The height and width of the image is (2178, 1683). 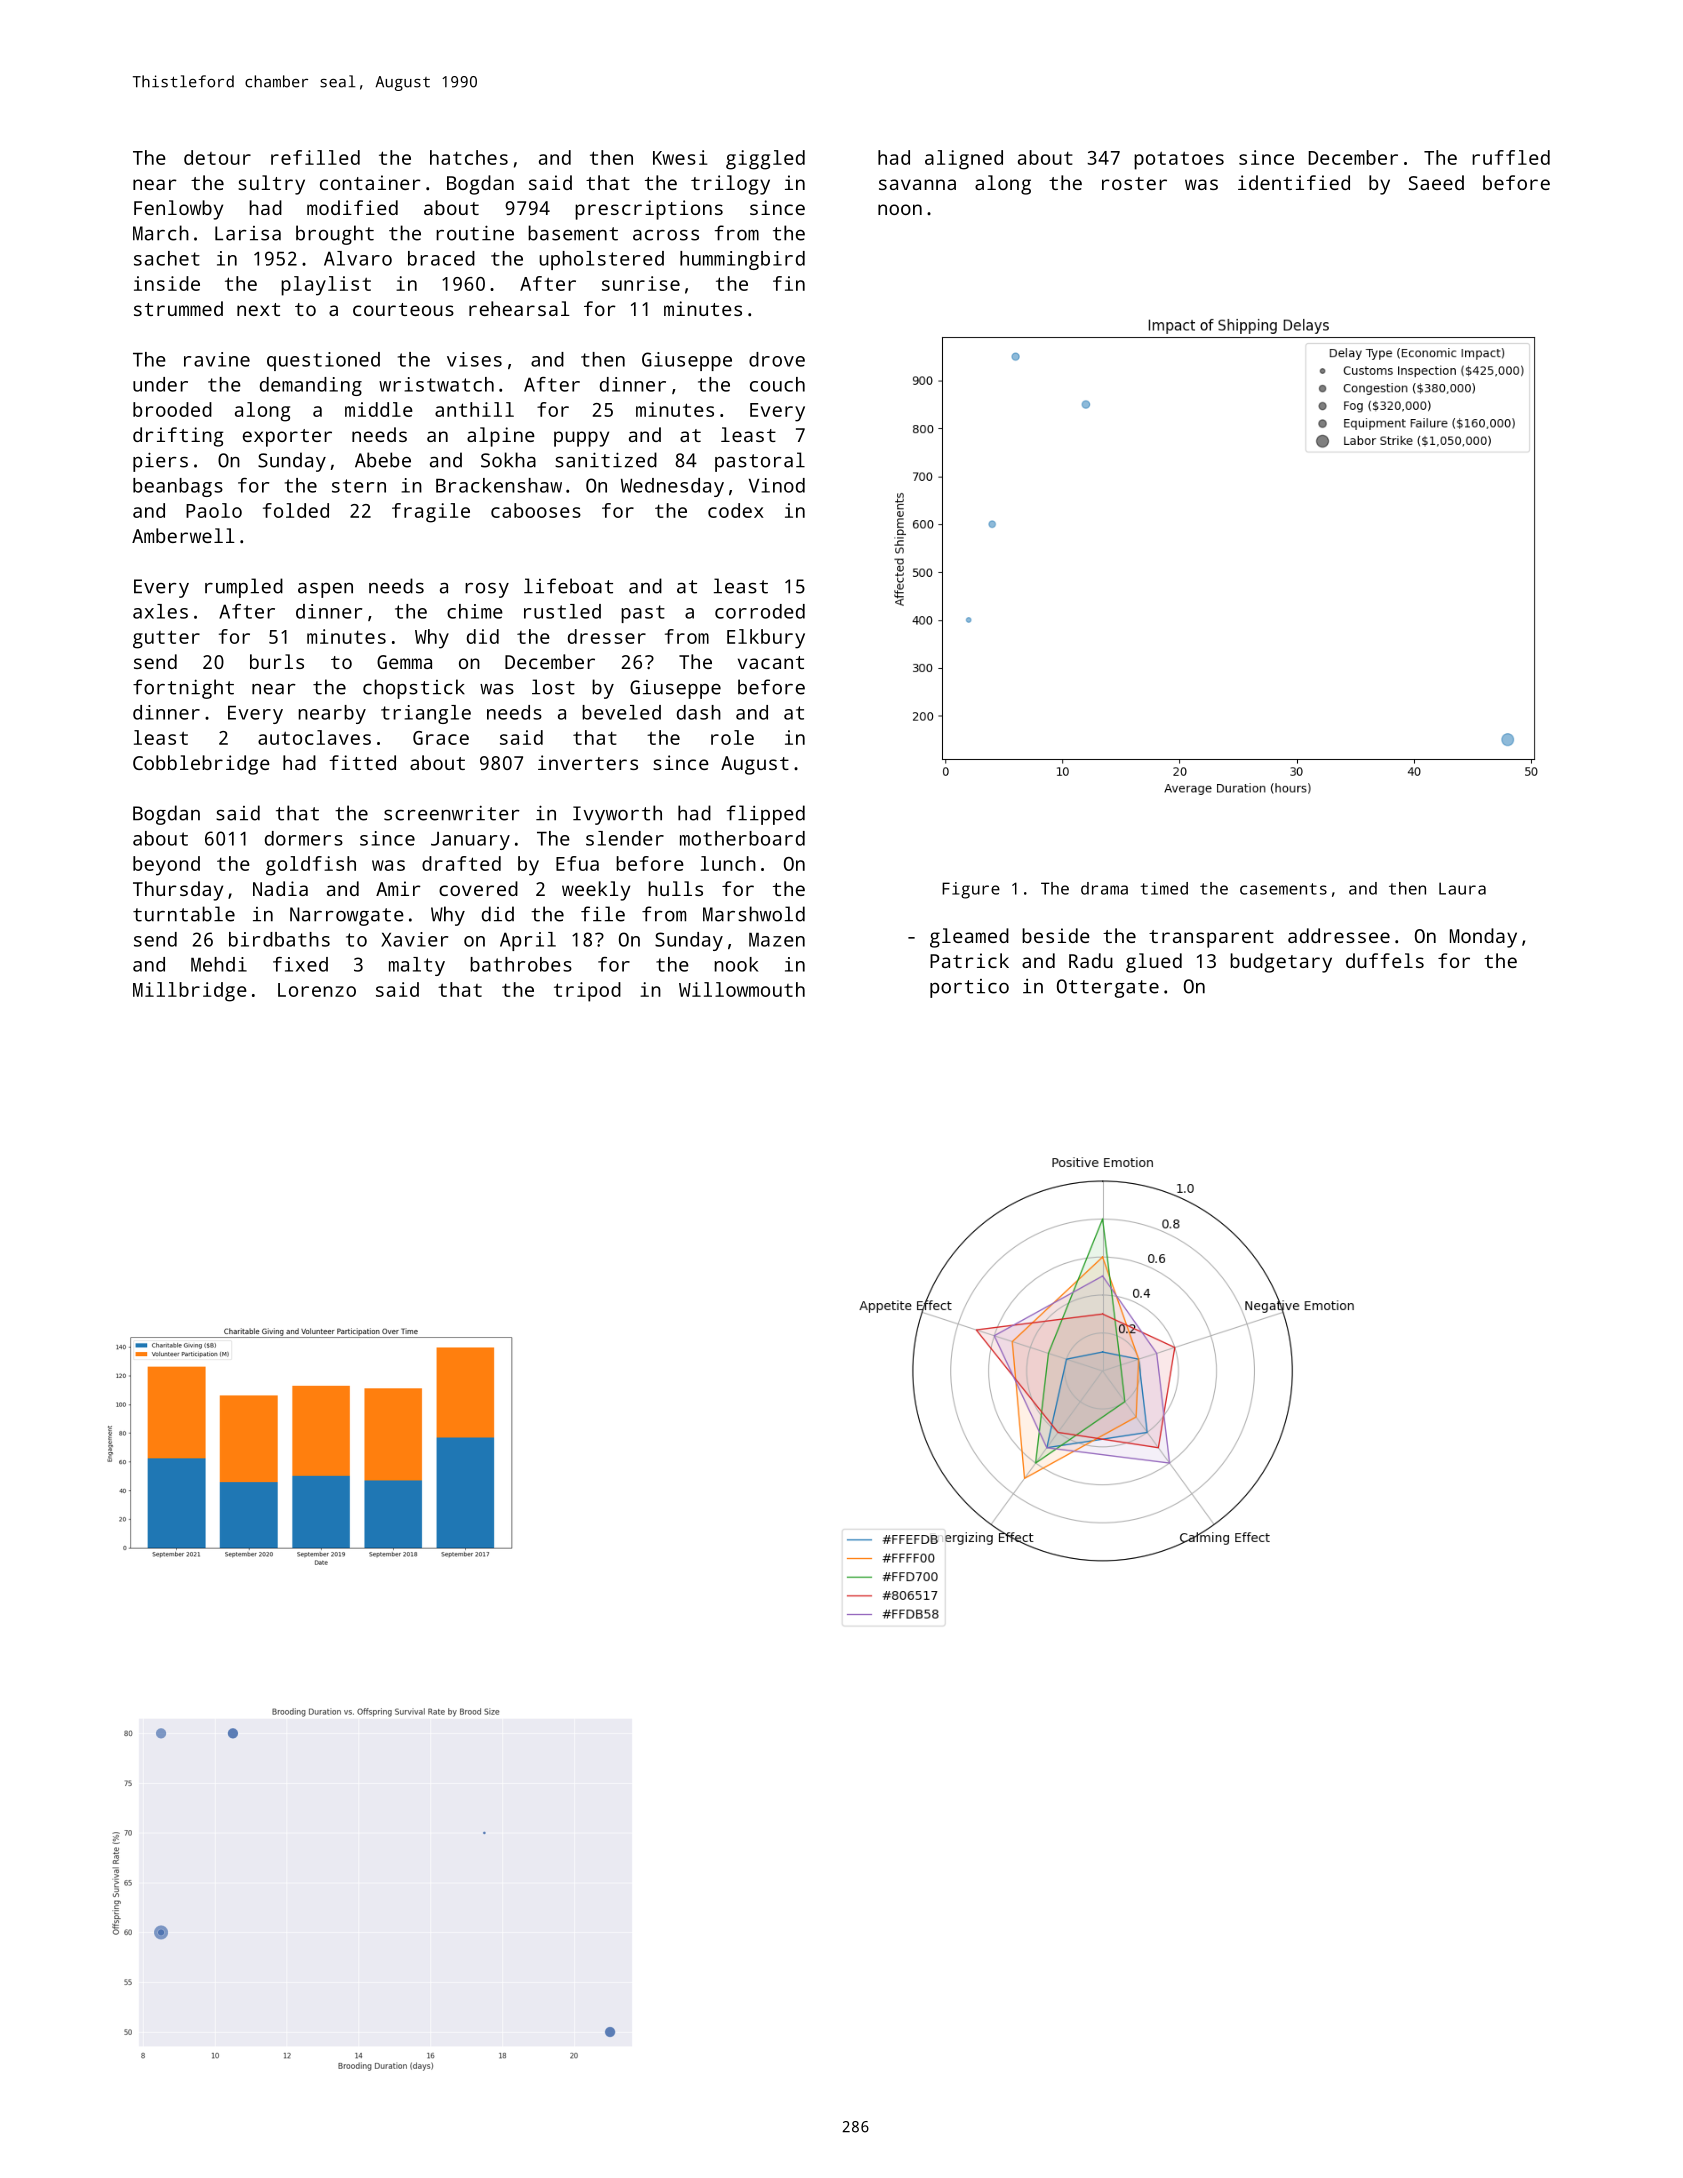 I want to click on Kwesi, so click(x=680, y=157).
